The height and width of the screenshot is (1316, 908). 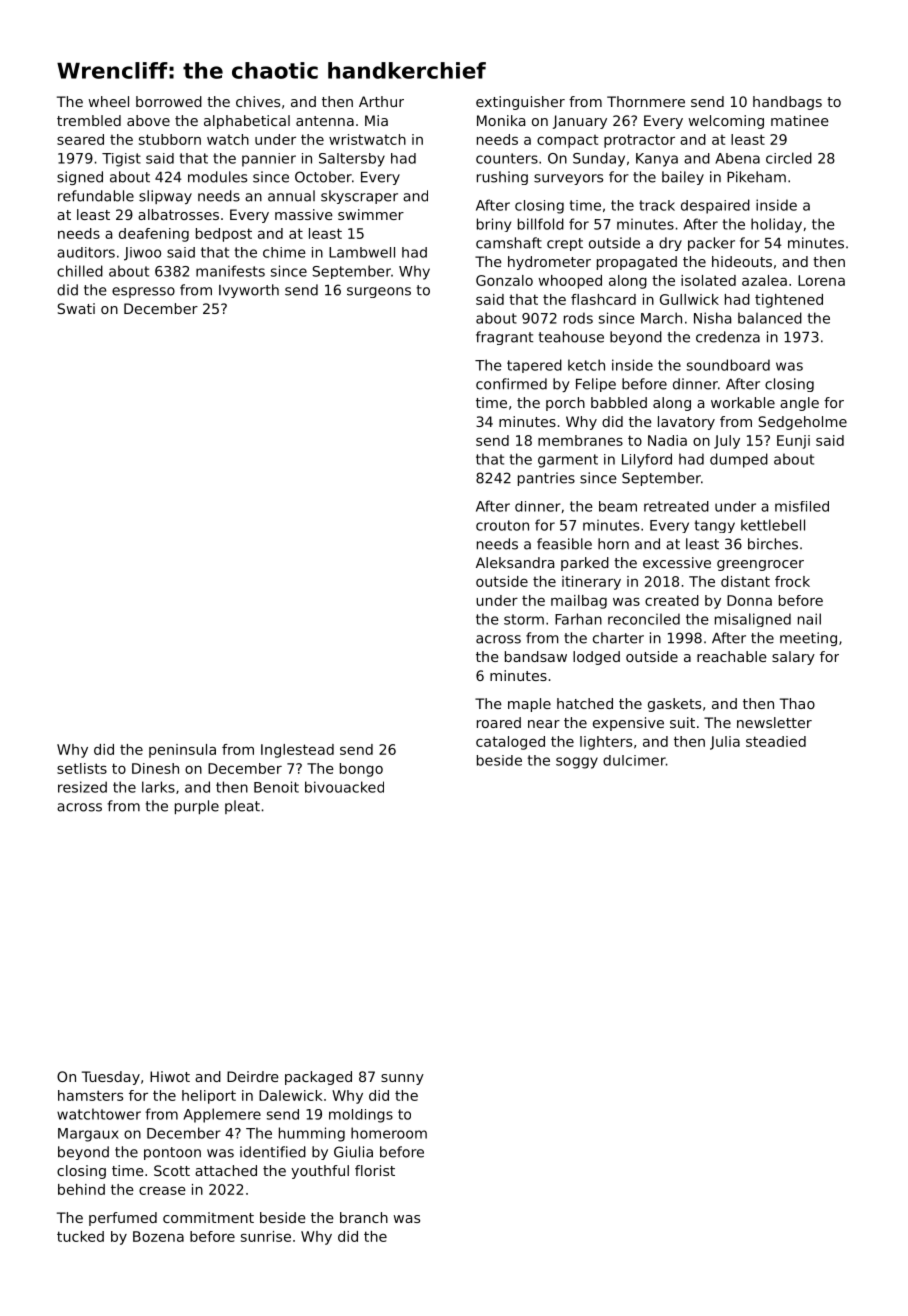 What do you see at coordinates (509, 243) in the screenshot?
I see `camshaft` at bounding box center [509, 243].
